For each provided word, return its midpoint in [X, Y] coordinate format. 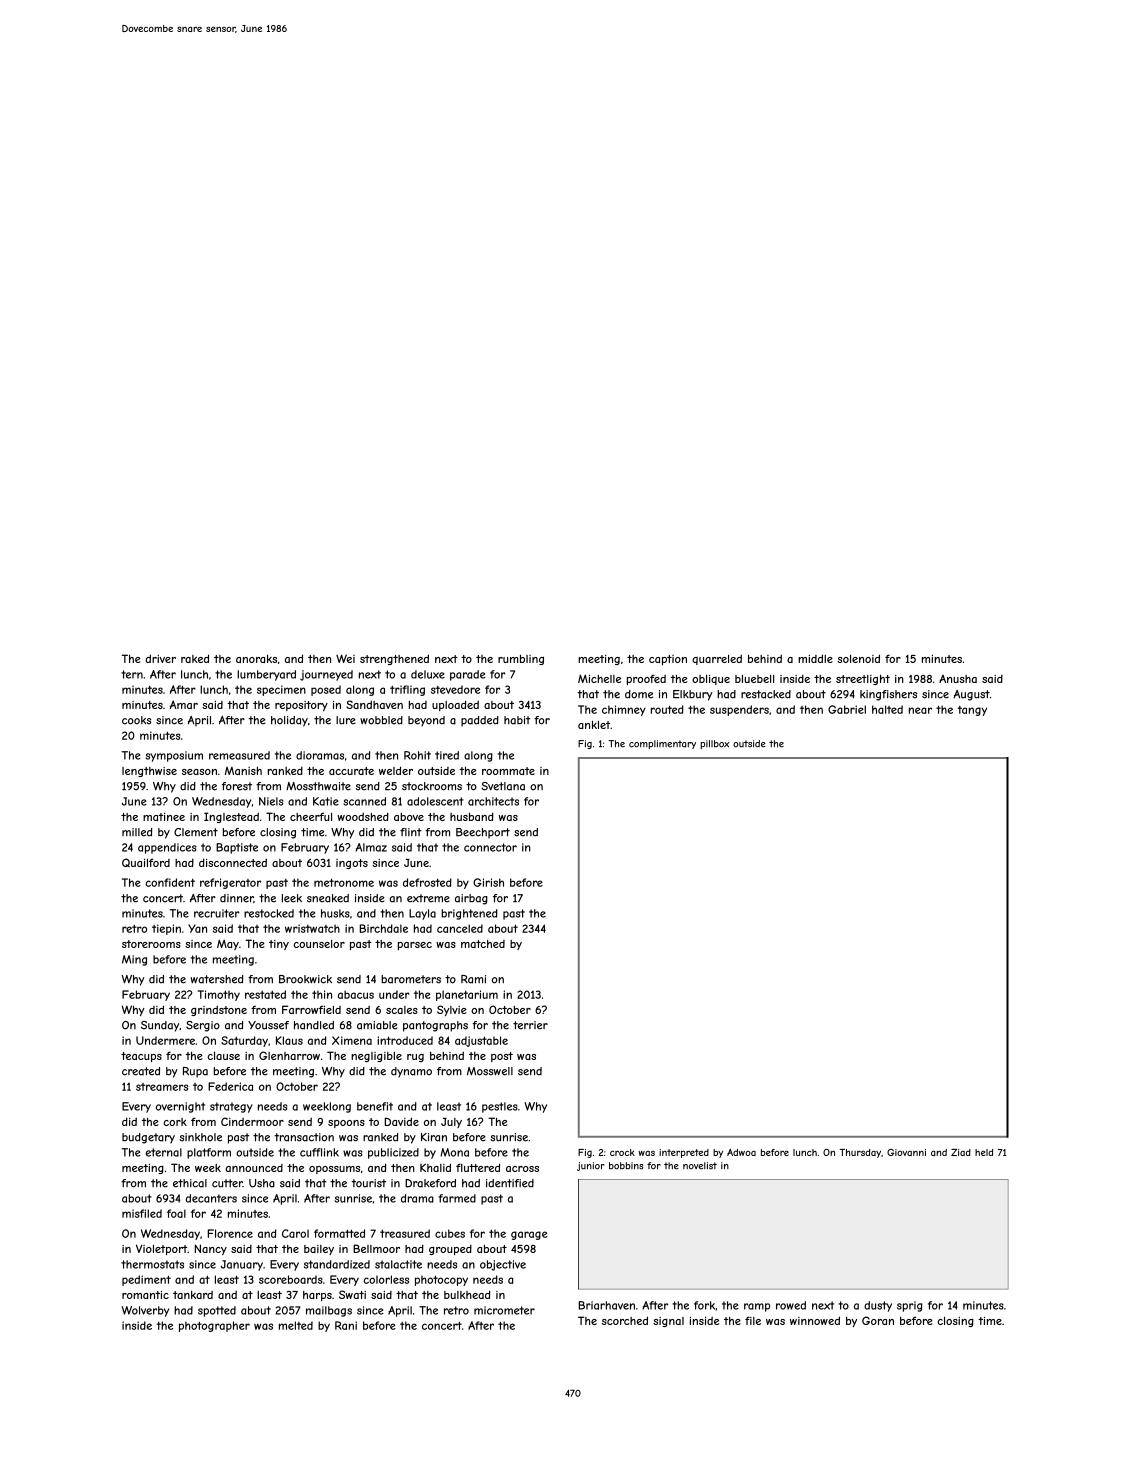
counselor [319, 944]
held [984, 1152]
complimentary [662, 744]
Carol [295, 1233]
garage [529, 1235]
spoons [346, 1124]
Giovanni [906, 1152]
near [920, 710]
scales [402, 1010]
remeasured [239, 755]
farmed [457, 1198]
